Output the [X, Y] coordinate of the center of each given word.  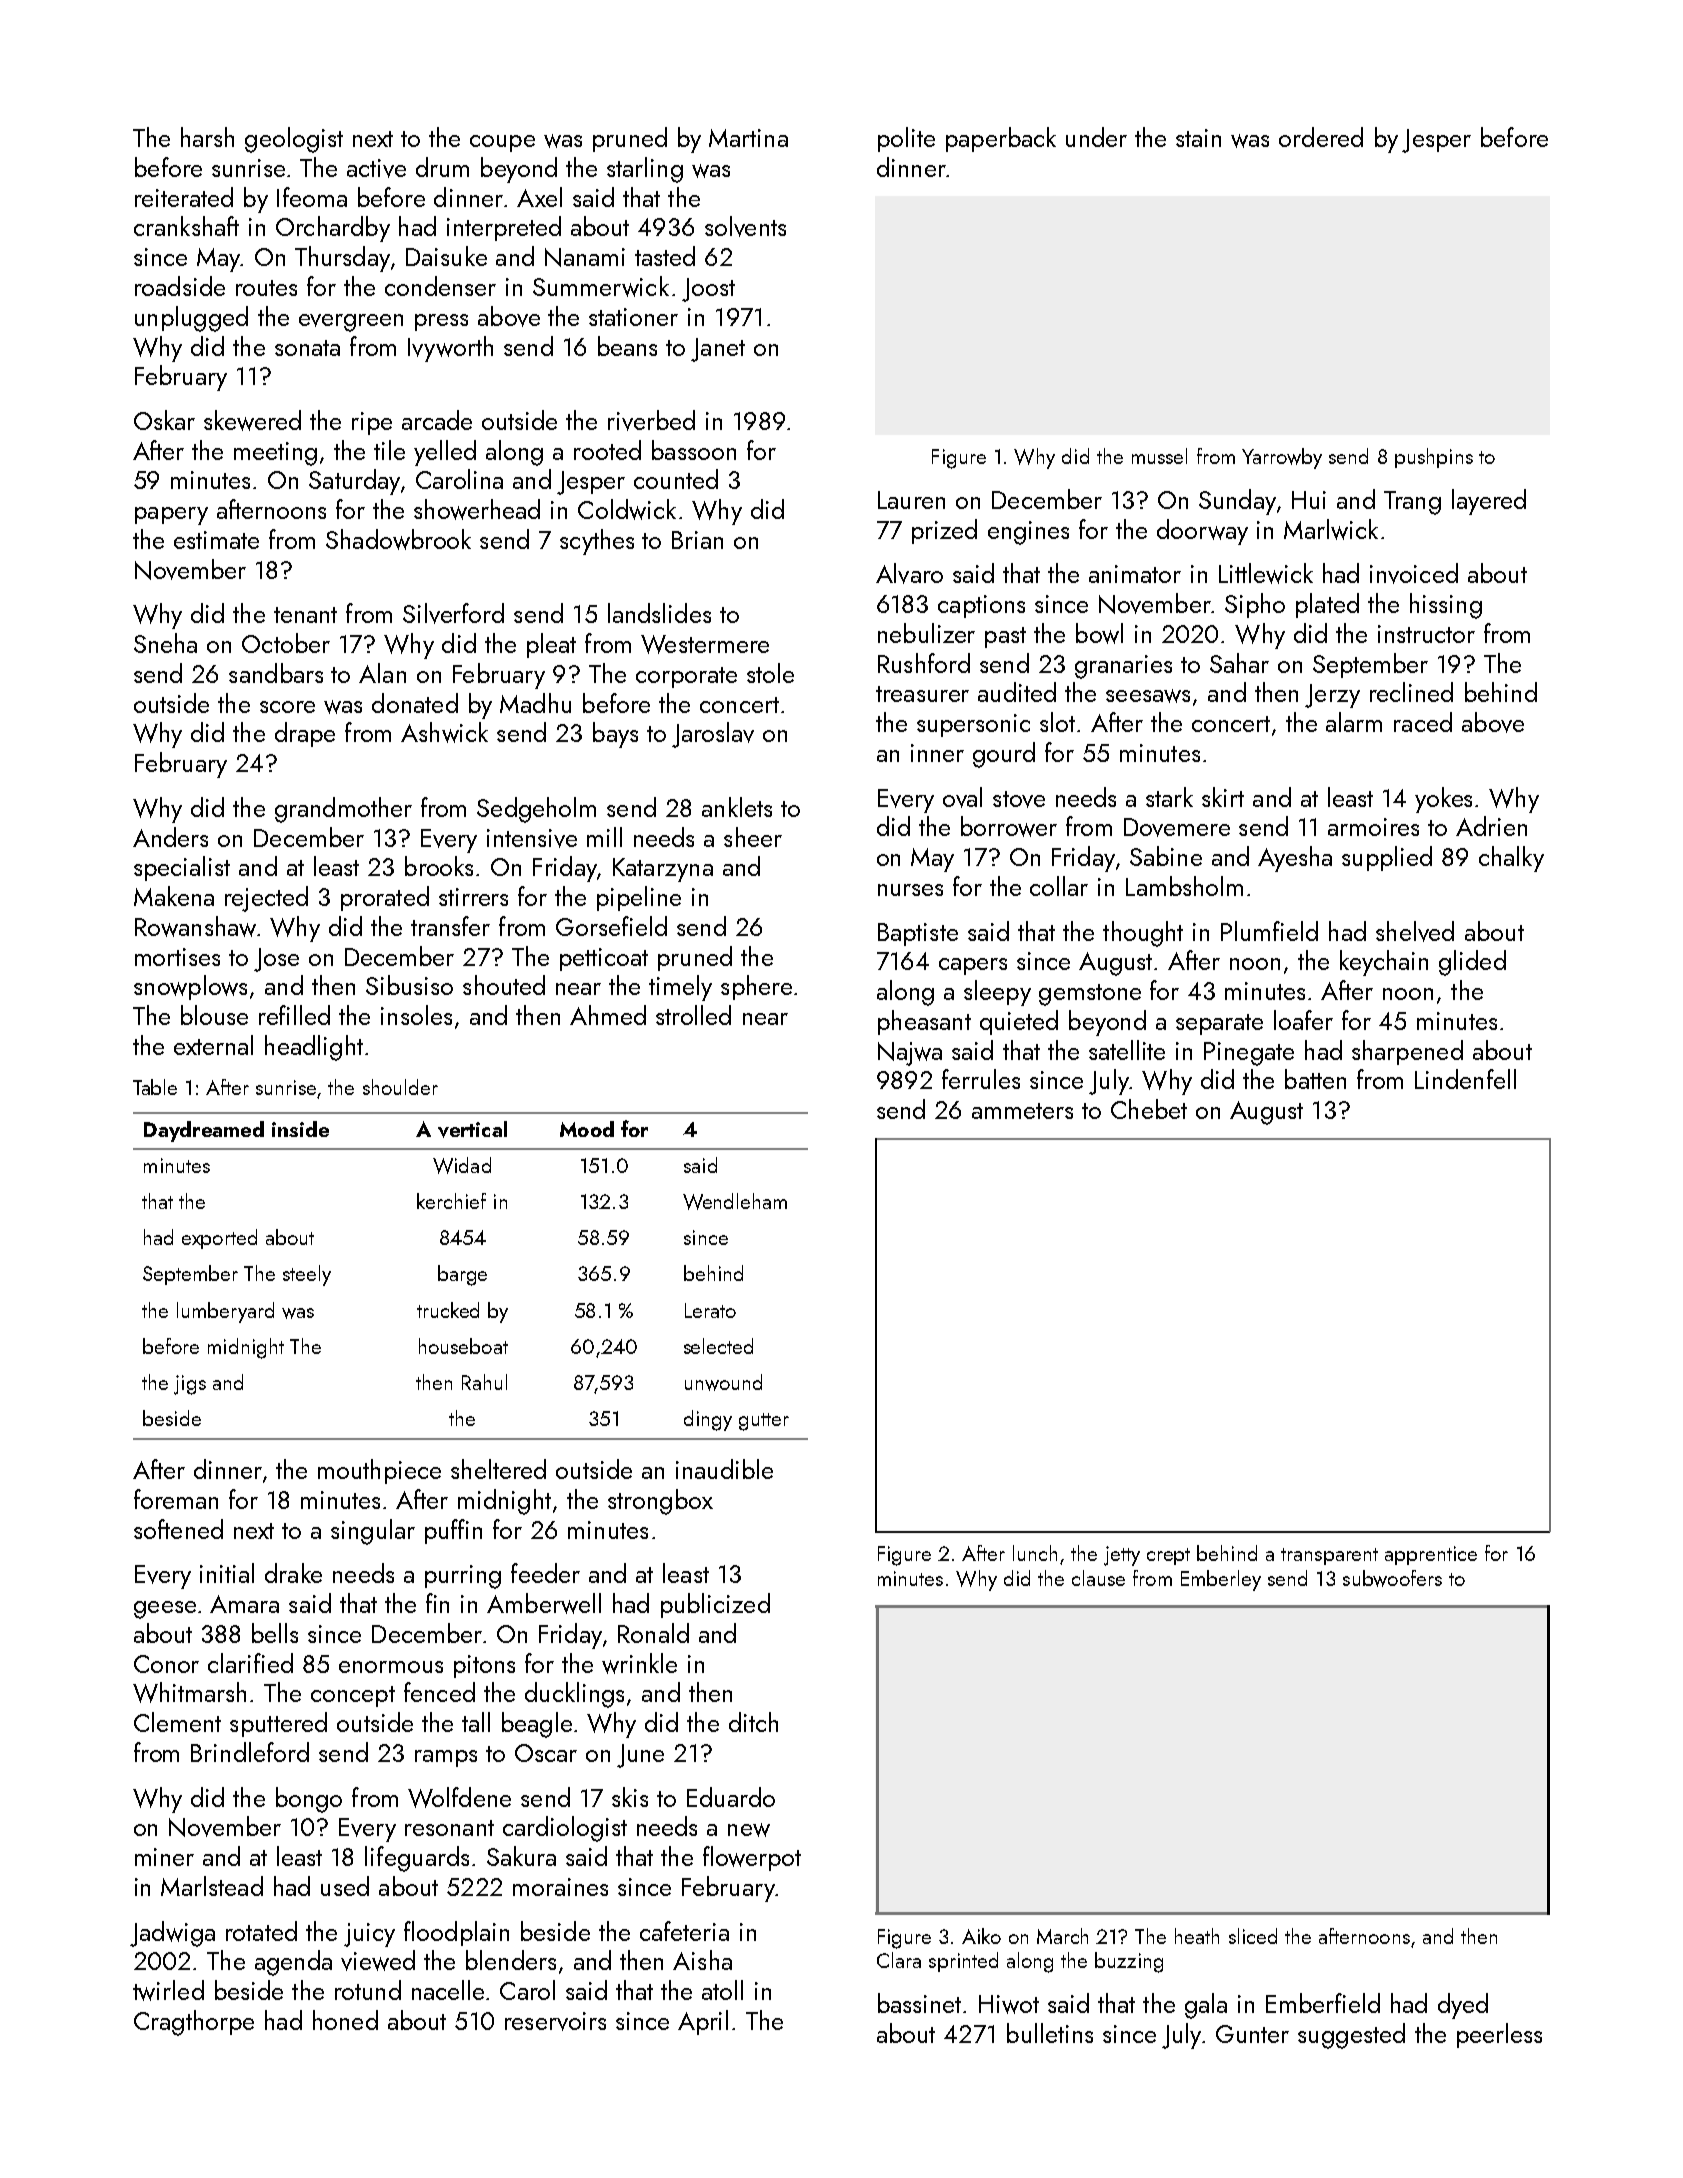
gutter [764, 1422]
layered [1489, 502]
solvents [745, 226]
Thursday [342, 259]
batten [1315, 1079]
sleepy [997, 993]
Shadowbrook [398, 539]
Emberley [1221, 1580]
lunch [1035, 1553]
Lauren [911, 500]
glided [1472, 963]
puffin [453, 1531]
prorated [385, 898]
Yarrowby [1282, 458]
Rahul [484, 1382]
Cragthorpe [194, 2023]
